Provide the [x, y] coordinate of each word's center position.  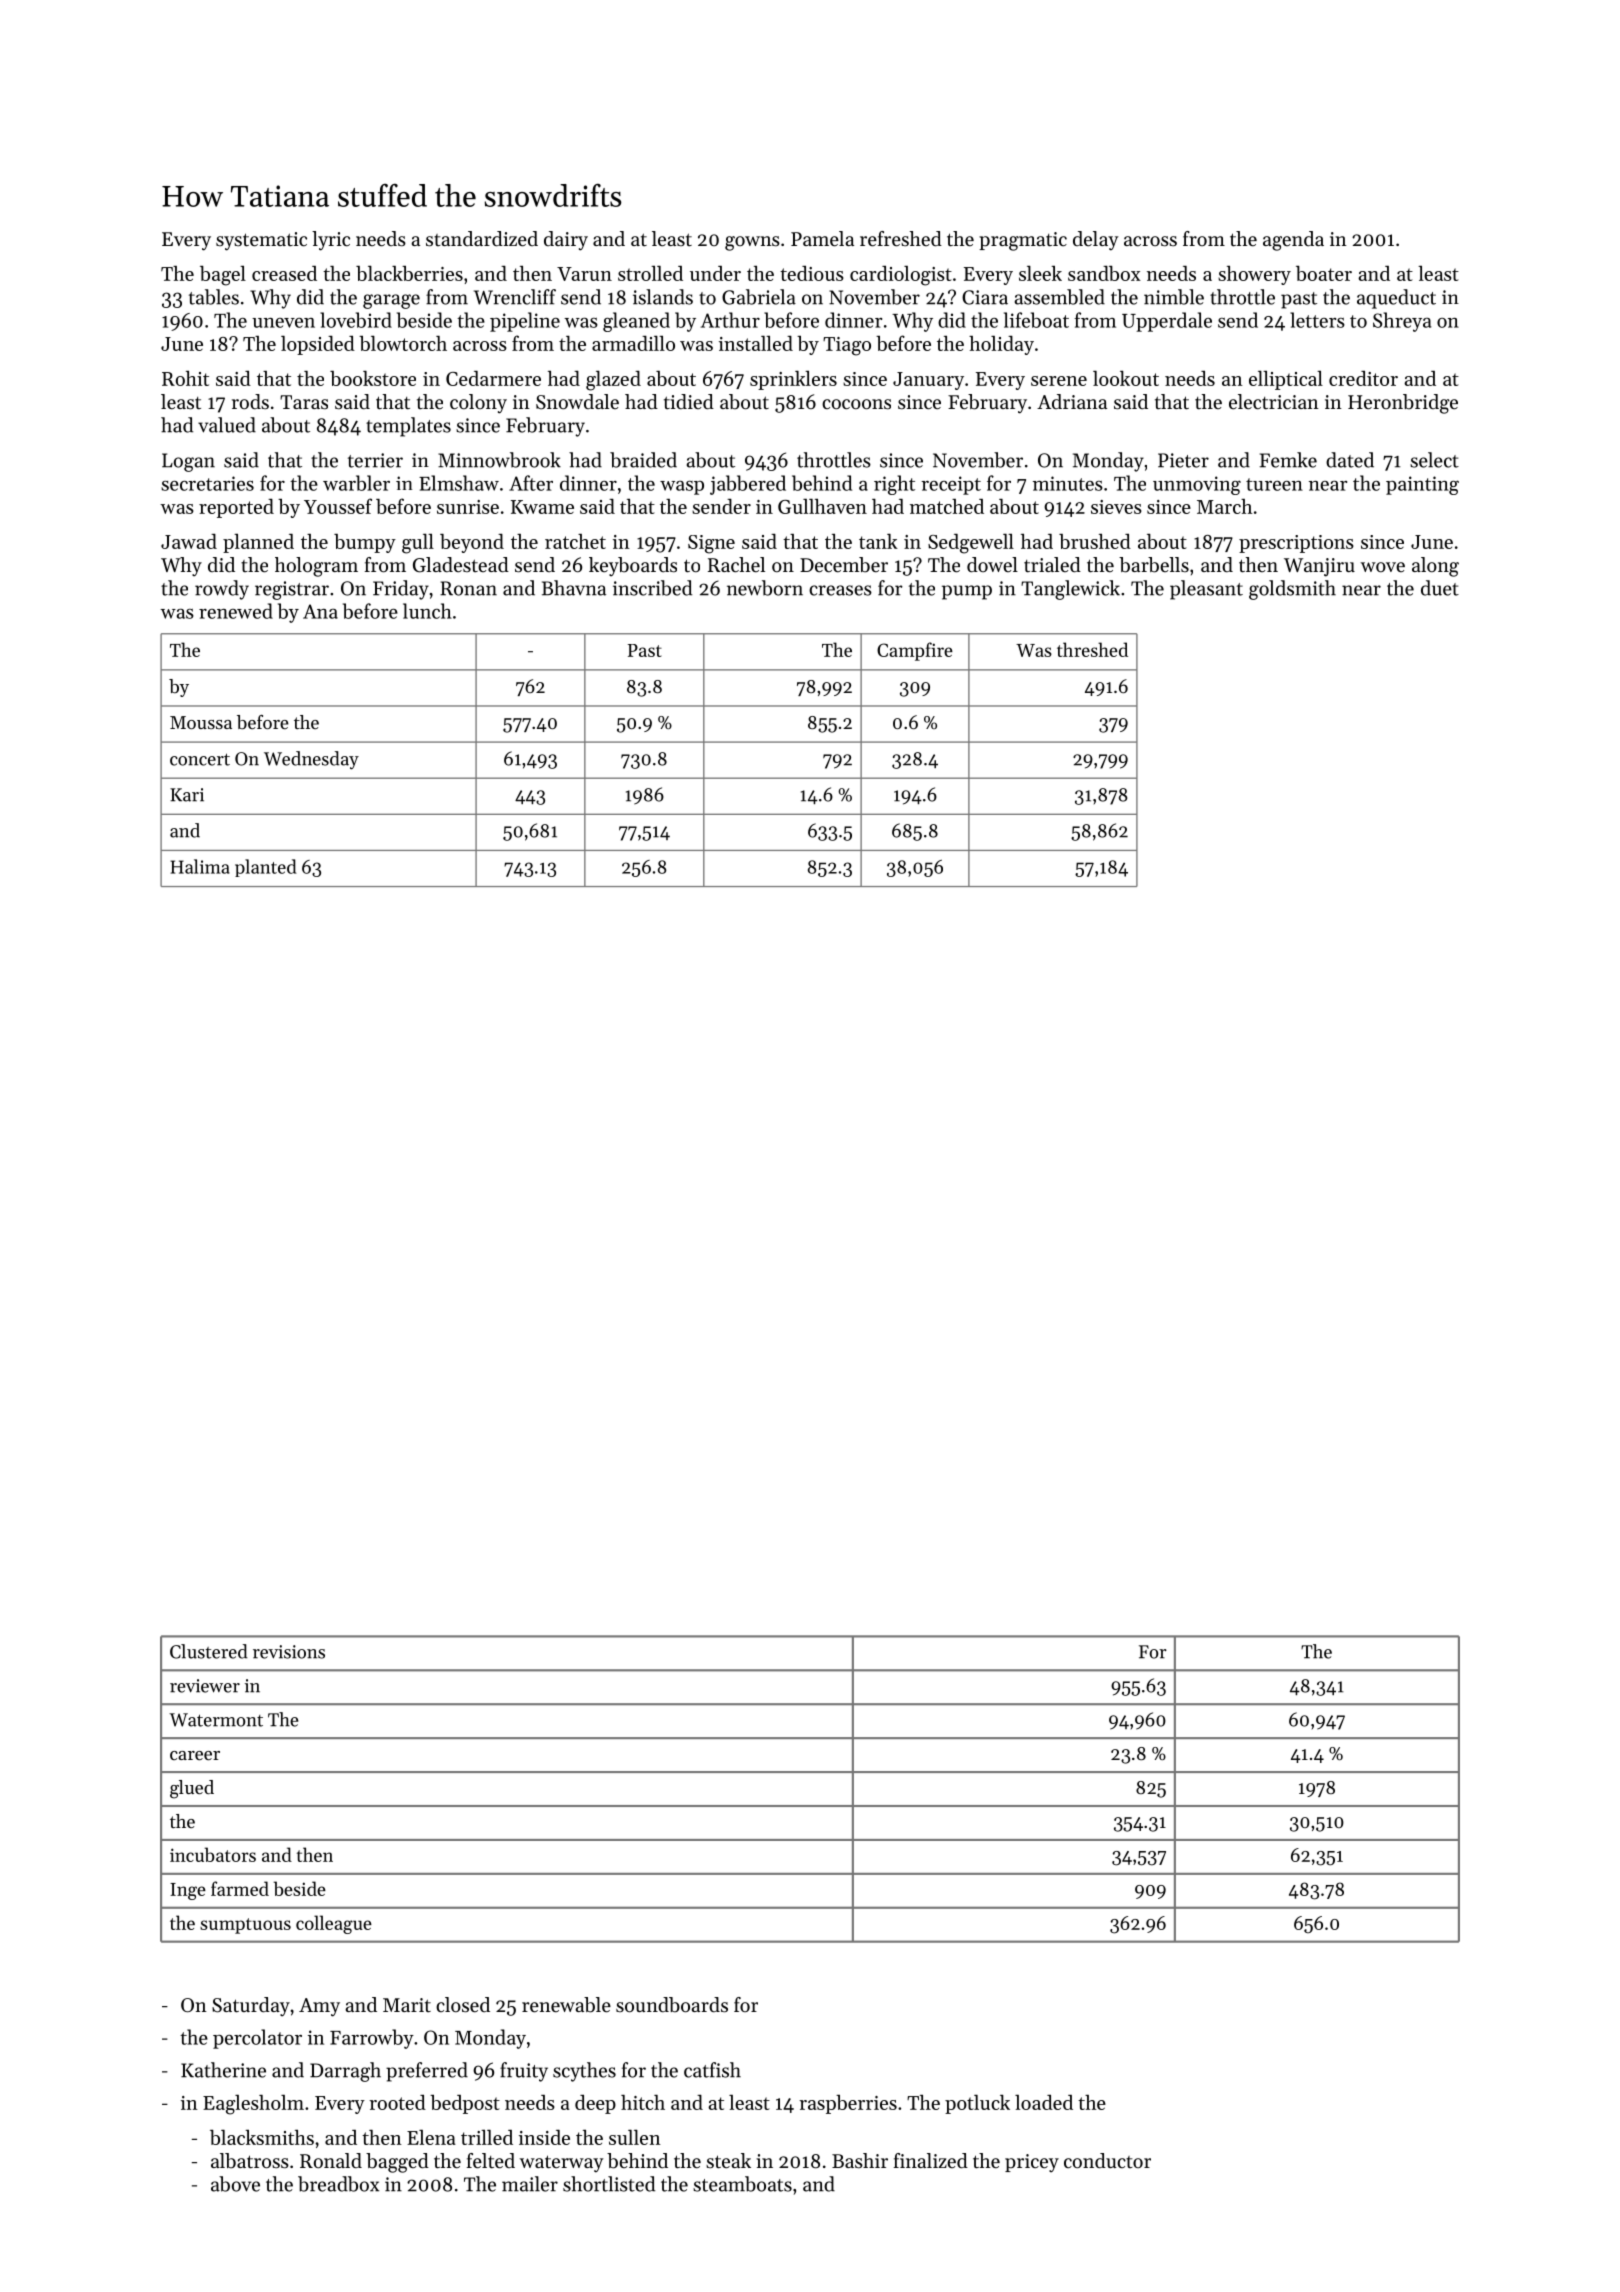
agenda [1293, 241]
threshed [1092, 649]
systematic [261, 241]
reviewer [205, 1686]
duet [1440, 588]
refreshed [901, 239]
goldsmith [1292, 590]
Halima [200, 866]
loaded [1044, 2102]
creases [840, 590]
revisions [289, 1652]
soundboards [672, 2005]
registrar [292, 590]
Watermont [216, 1720]
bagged [397, 2163]
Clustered [208, 1651]
